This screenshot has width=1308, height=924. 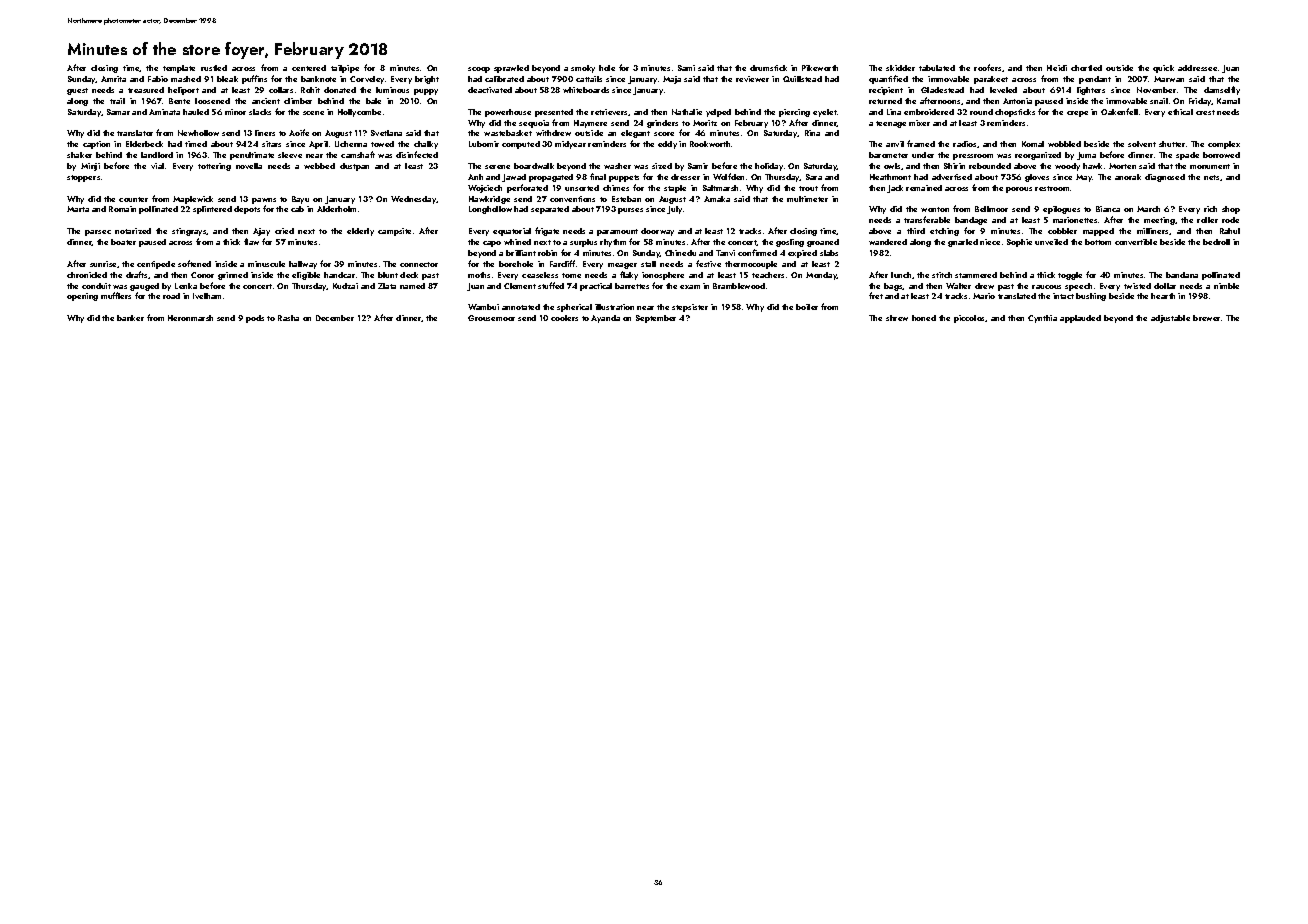 I want to click on Quillstead, so click(x=802, y=79).
